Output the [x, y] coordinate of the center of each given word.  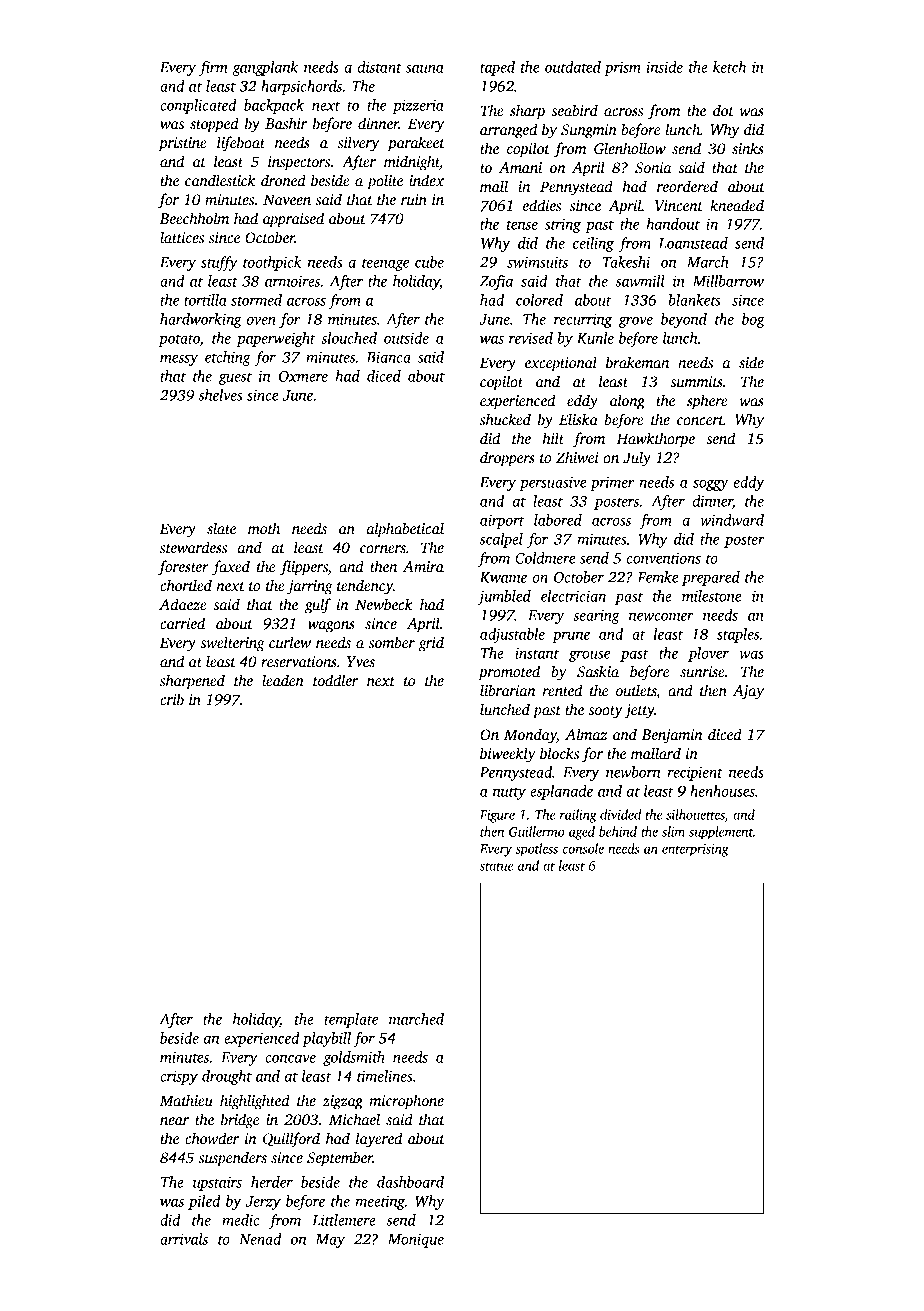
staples [738, 635]
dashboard [410, 1182]
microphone [406, 1102]
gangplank [265, 68]
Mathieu [186, 1100]
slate [221, 528]
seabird [574, 110]
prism [622, 68]
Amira [423, 566]
